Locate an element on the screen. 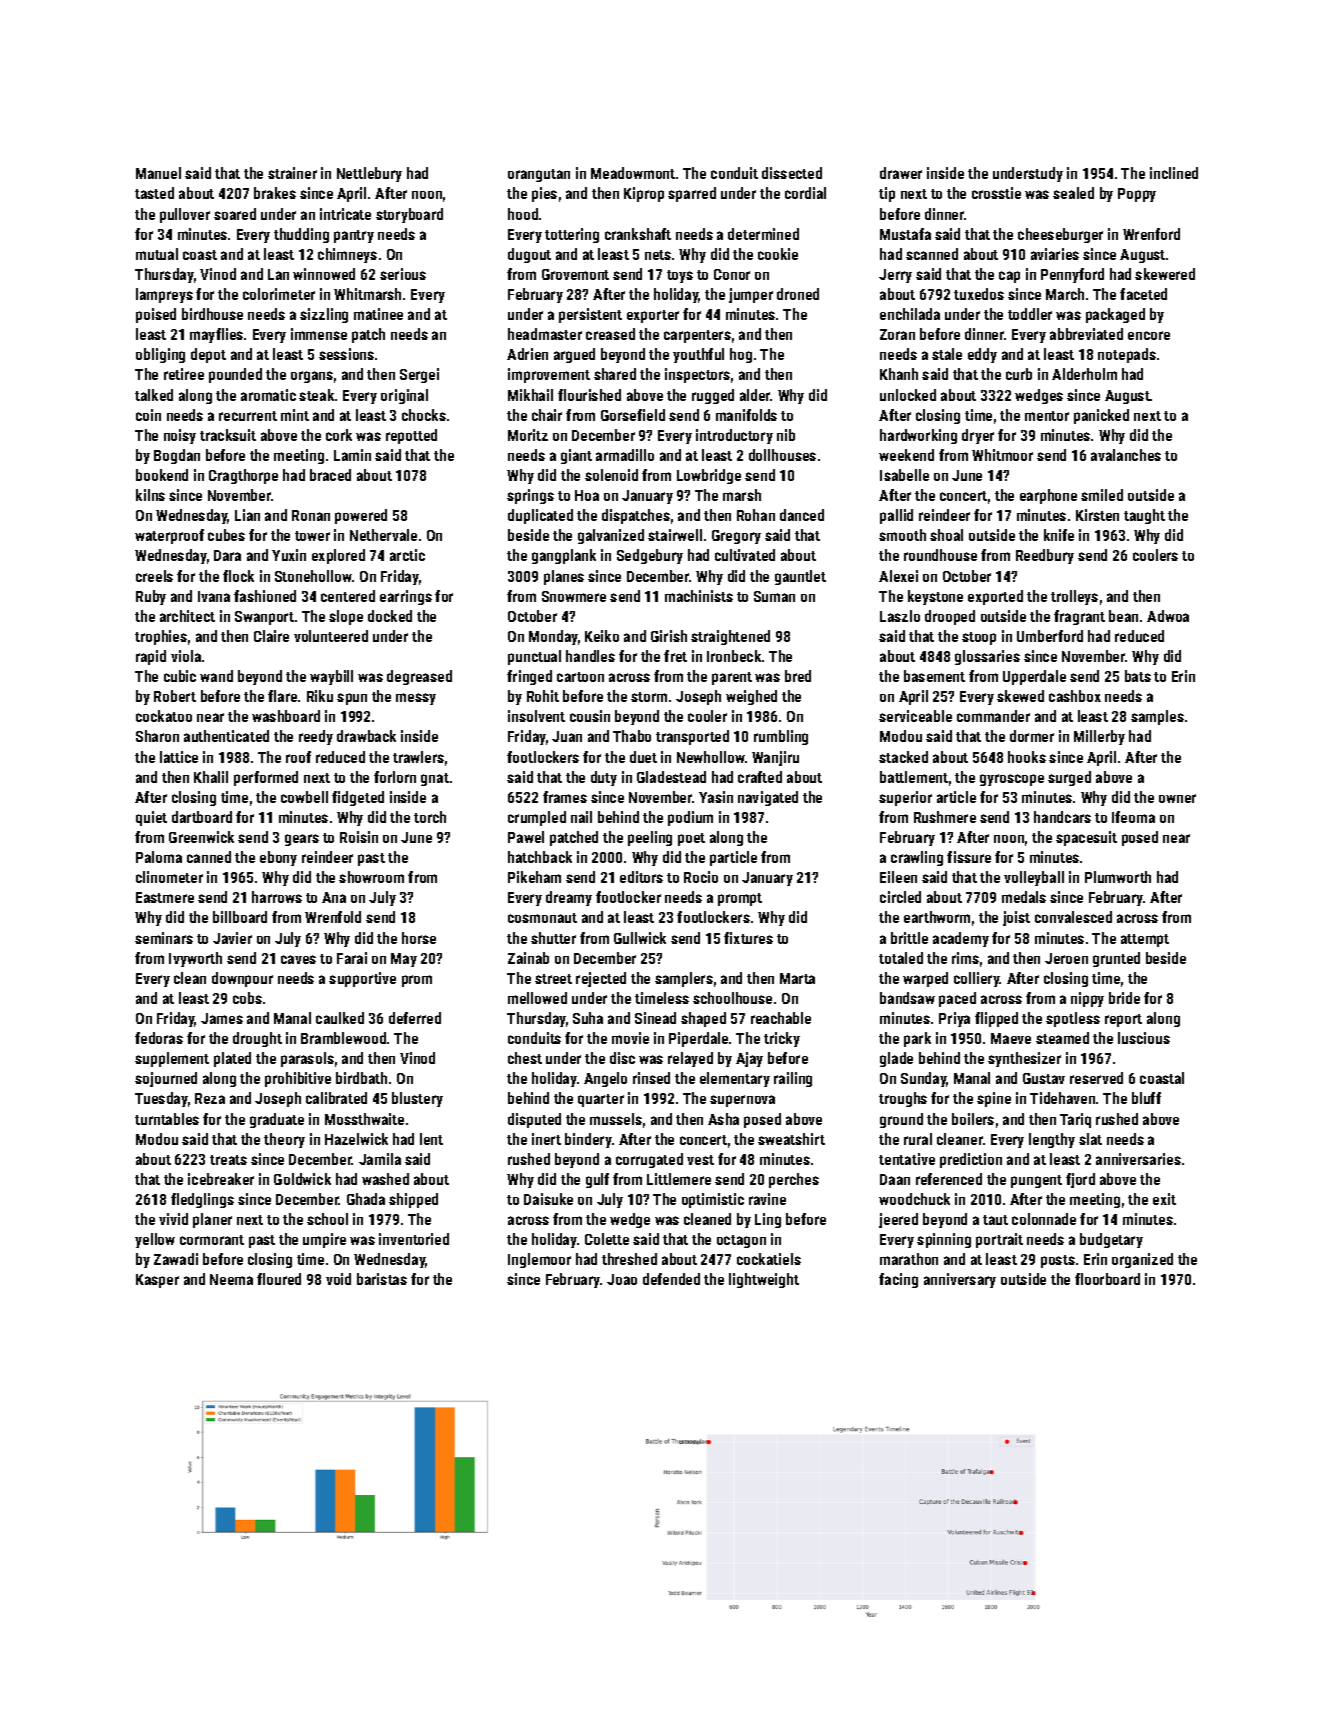 The image size is (1336, 1730). chimneys is located at coordinates (347, 255).
